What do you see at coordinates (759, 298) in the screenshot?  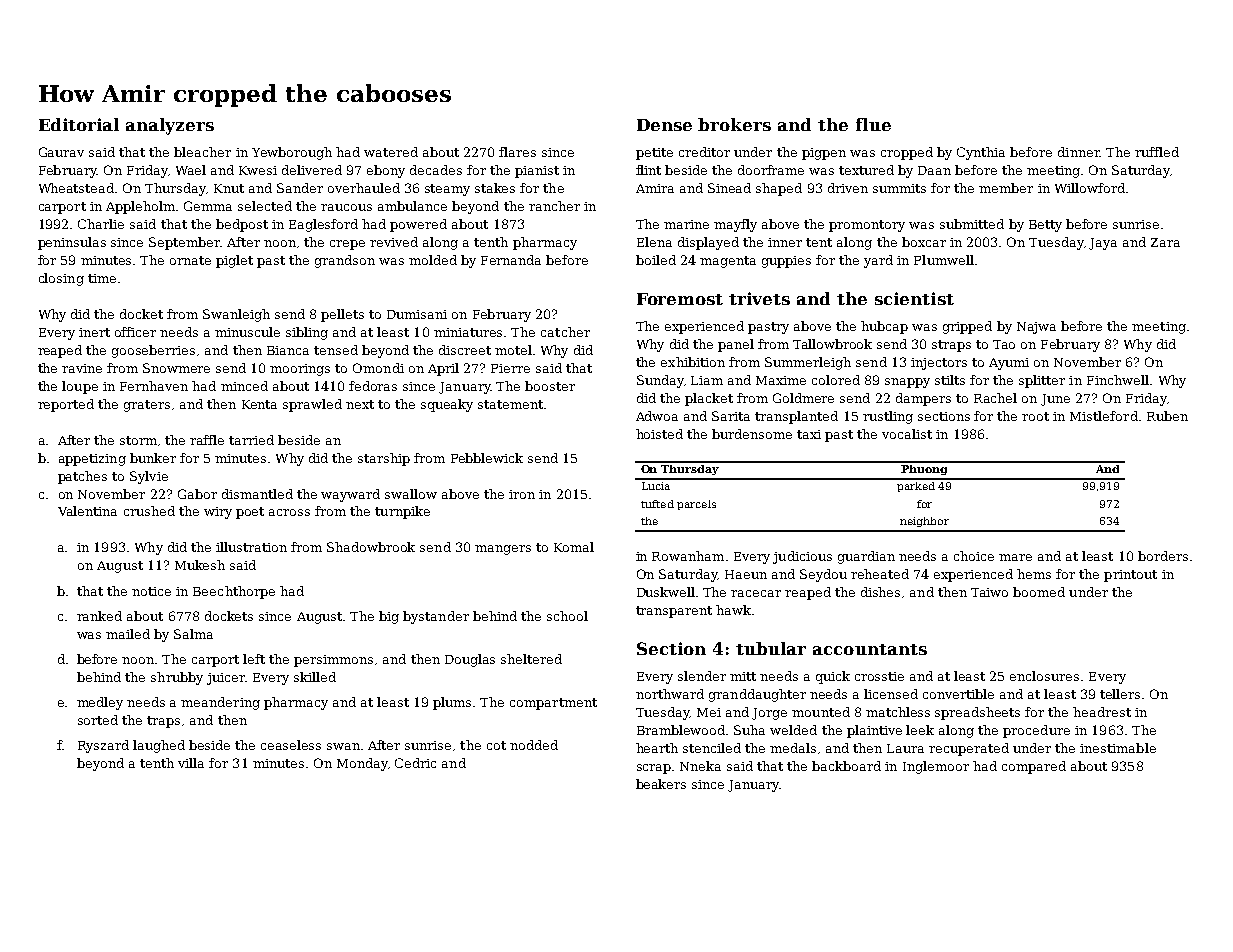 I see `trivets` at bounding box center [759, 298].
